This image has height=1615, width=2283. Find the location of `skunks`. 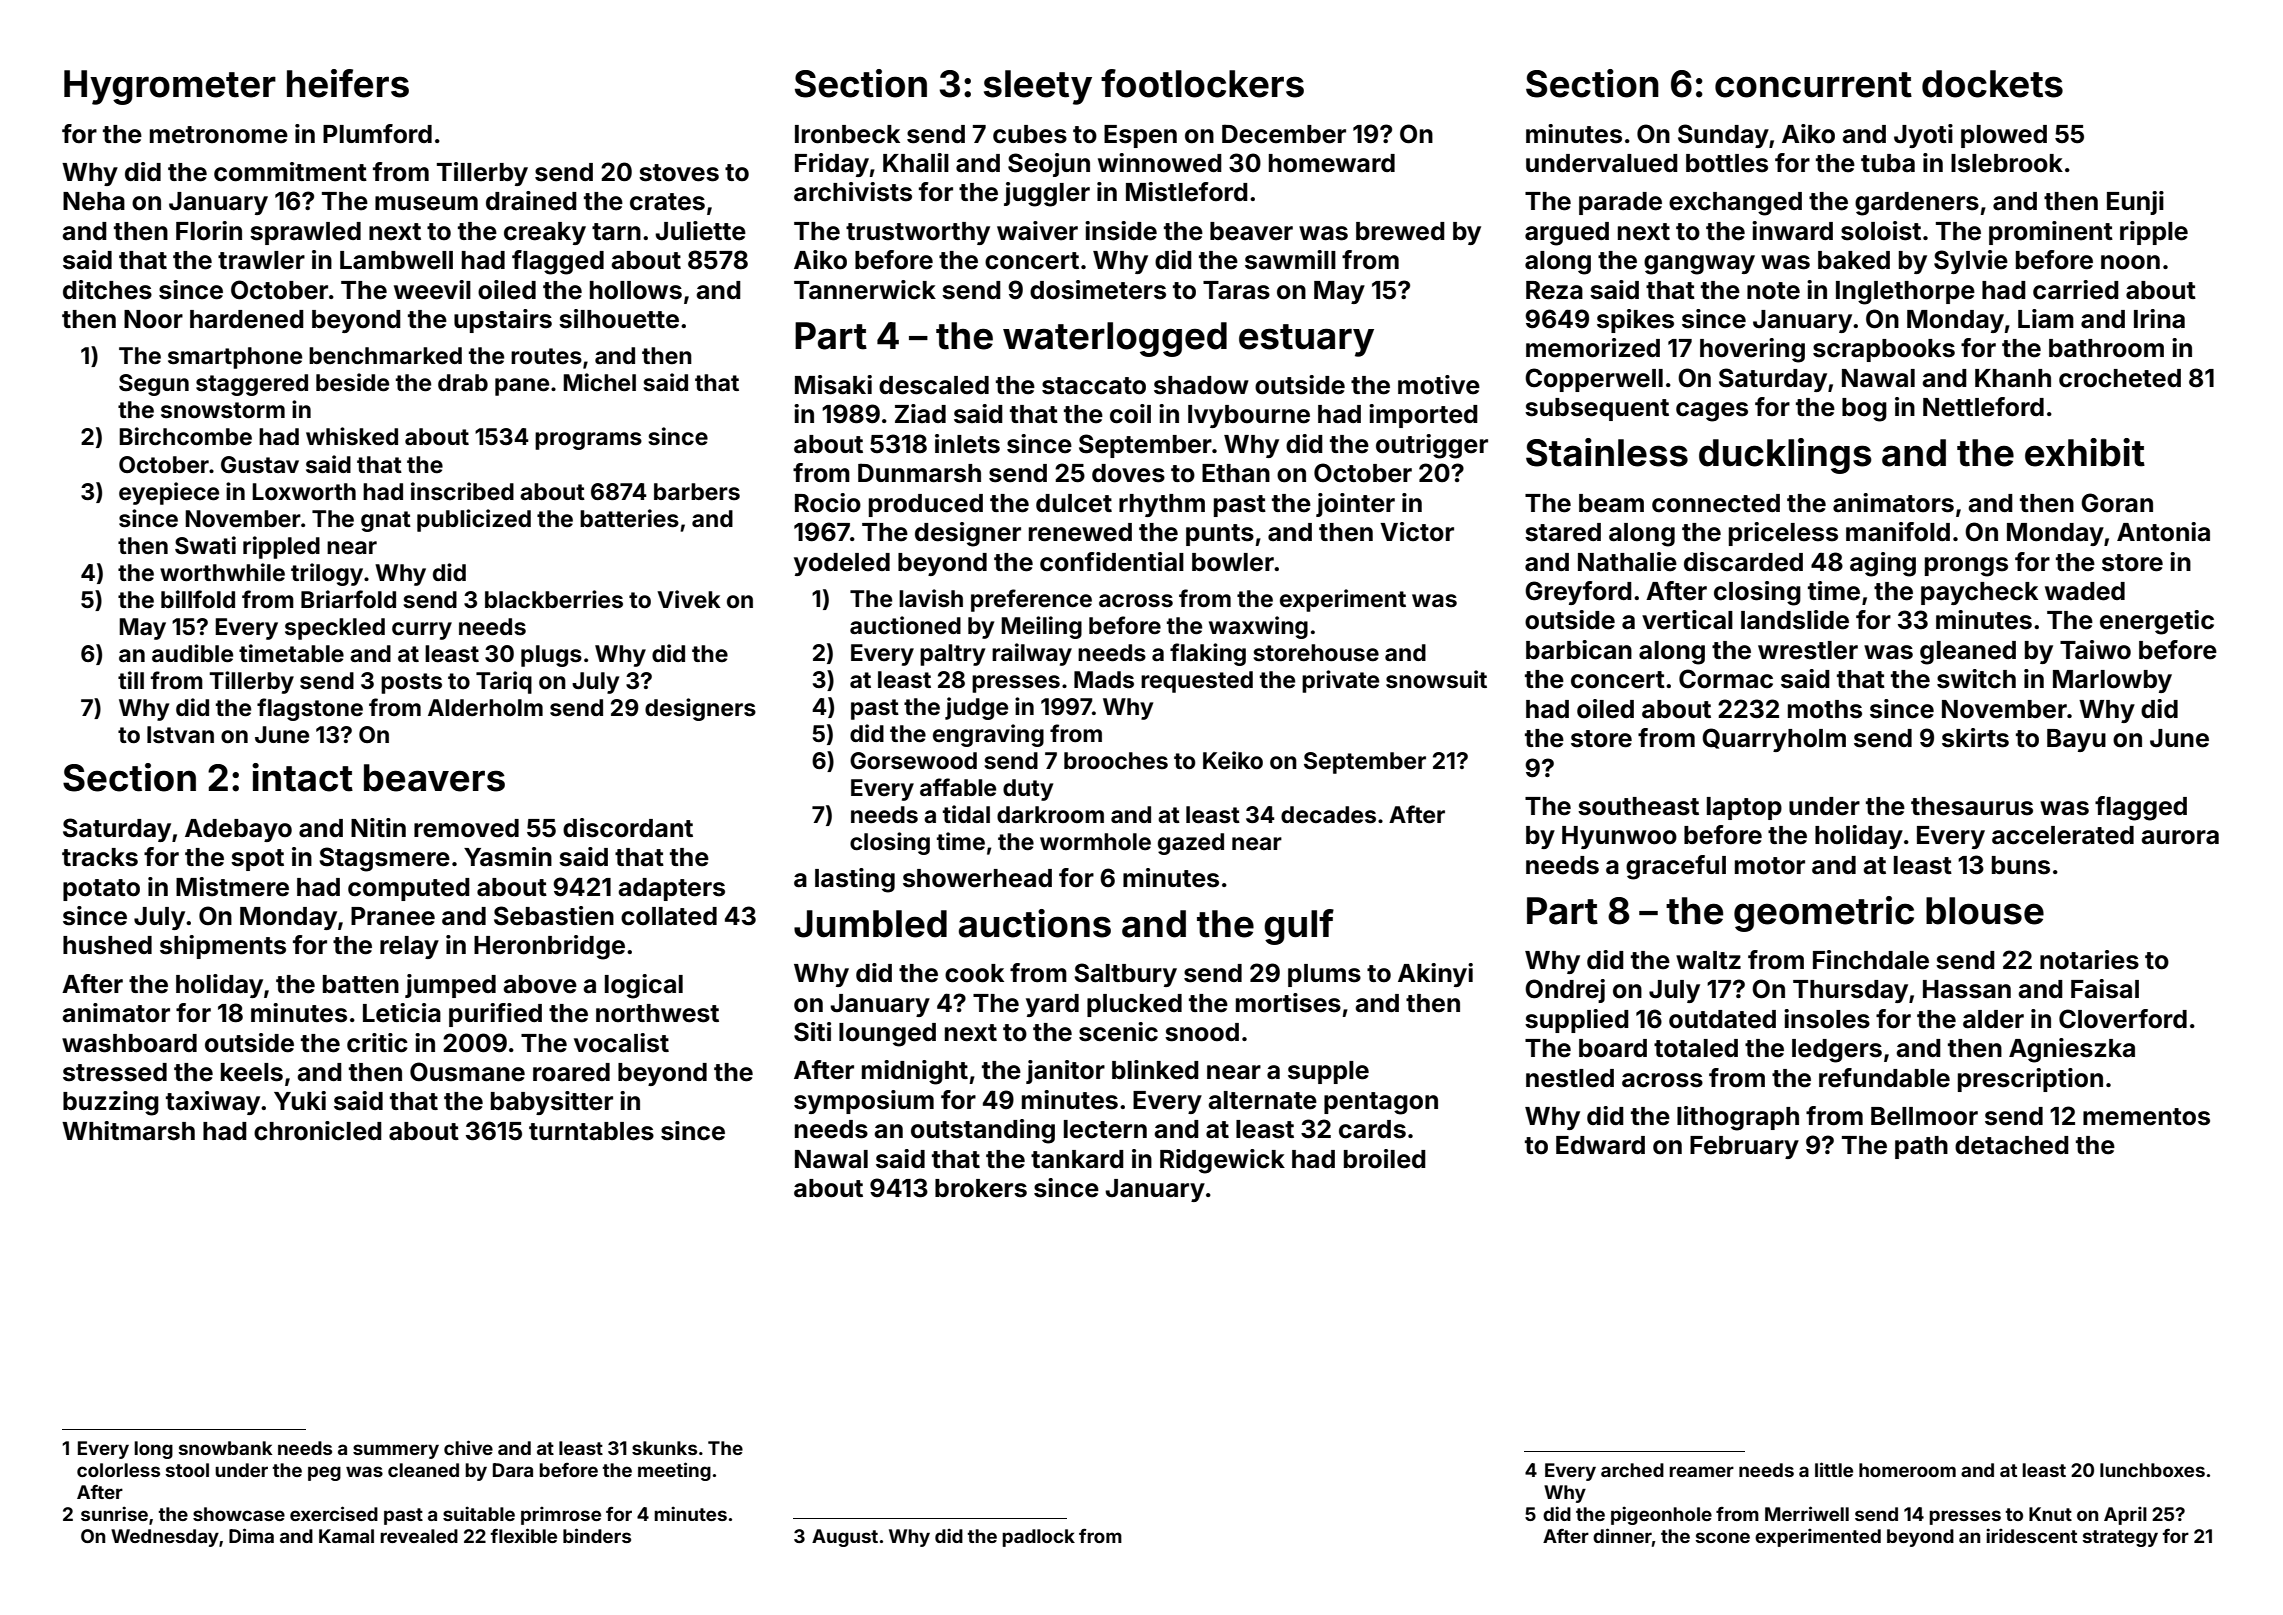

skunks is located at coordinates (664, 1448).
